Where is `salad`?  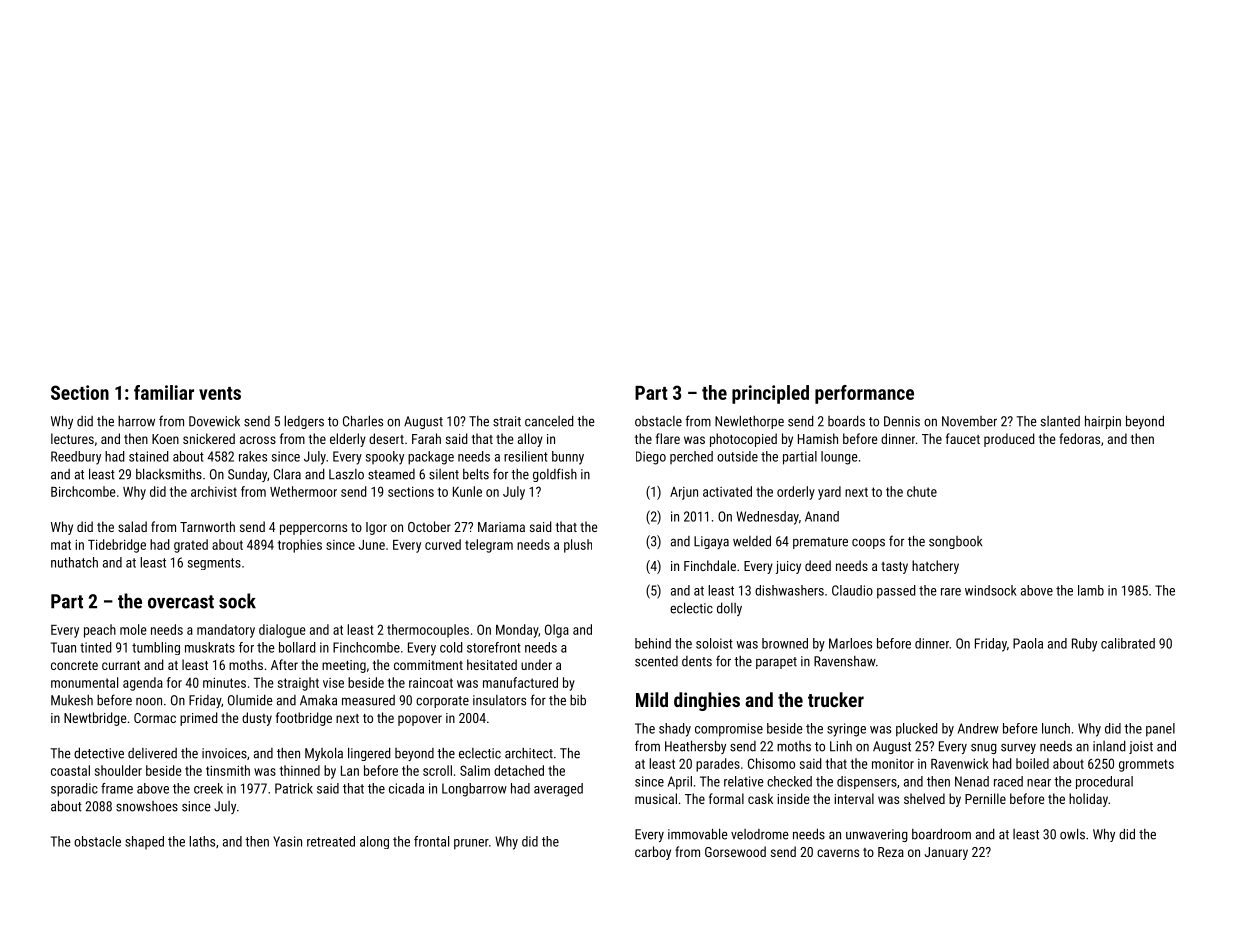 salad is located at coordinates (132, 526).
